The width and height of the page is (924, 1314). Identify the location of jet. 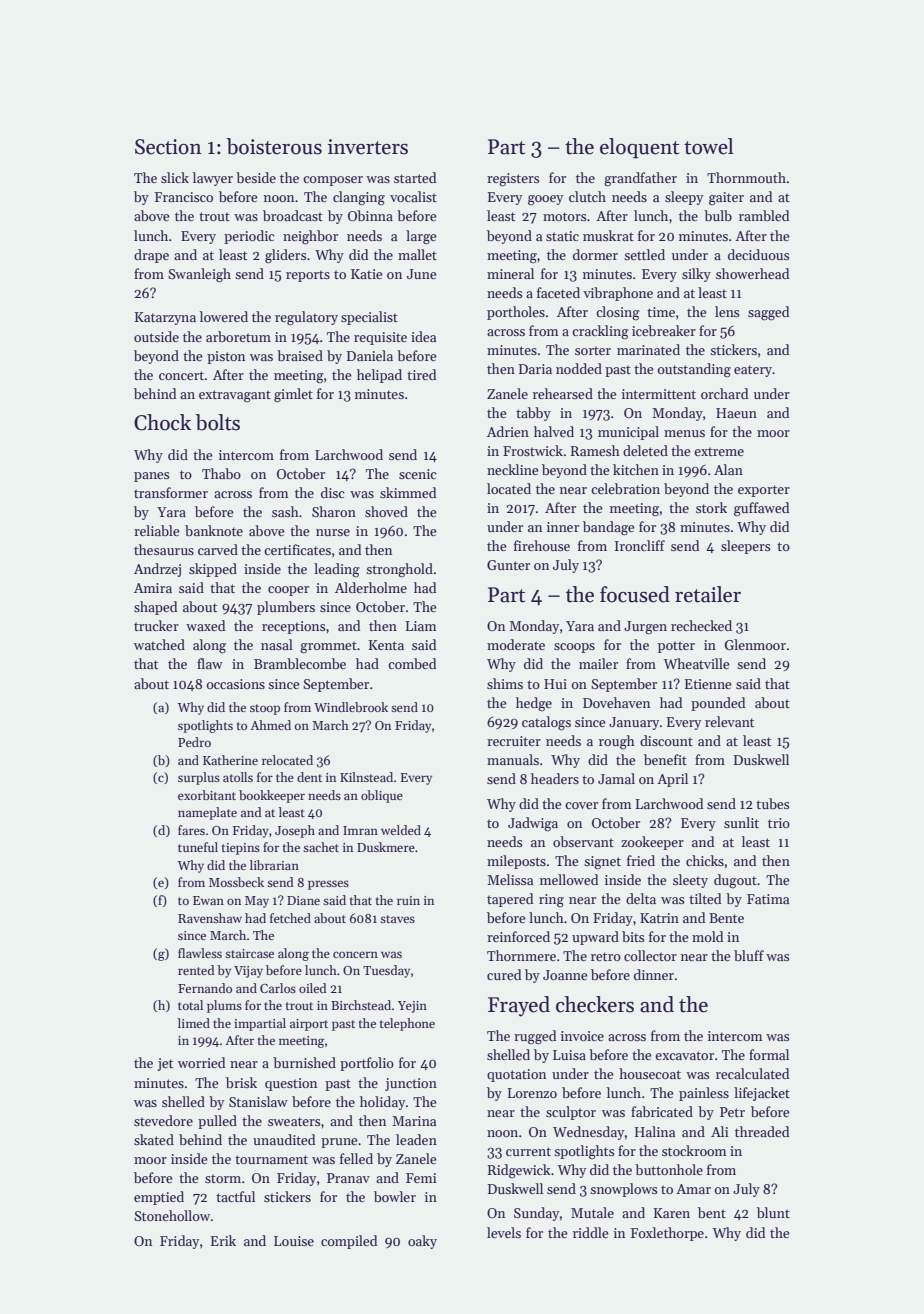
(165, 1064).
